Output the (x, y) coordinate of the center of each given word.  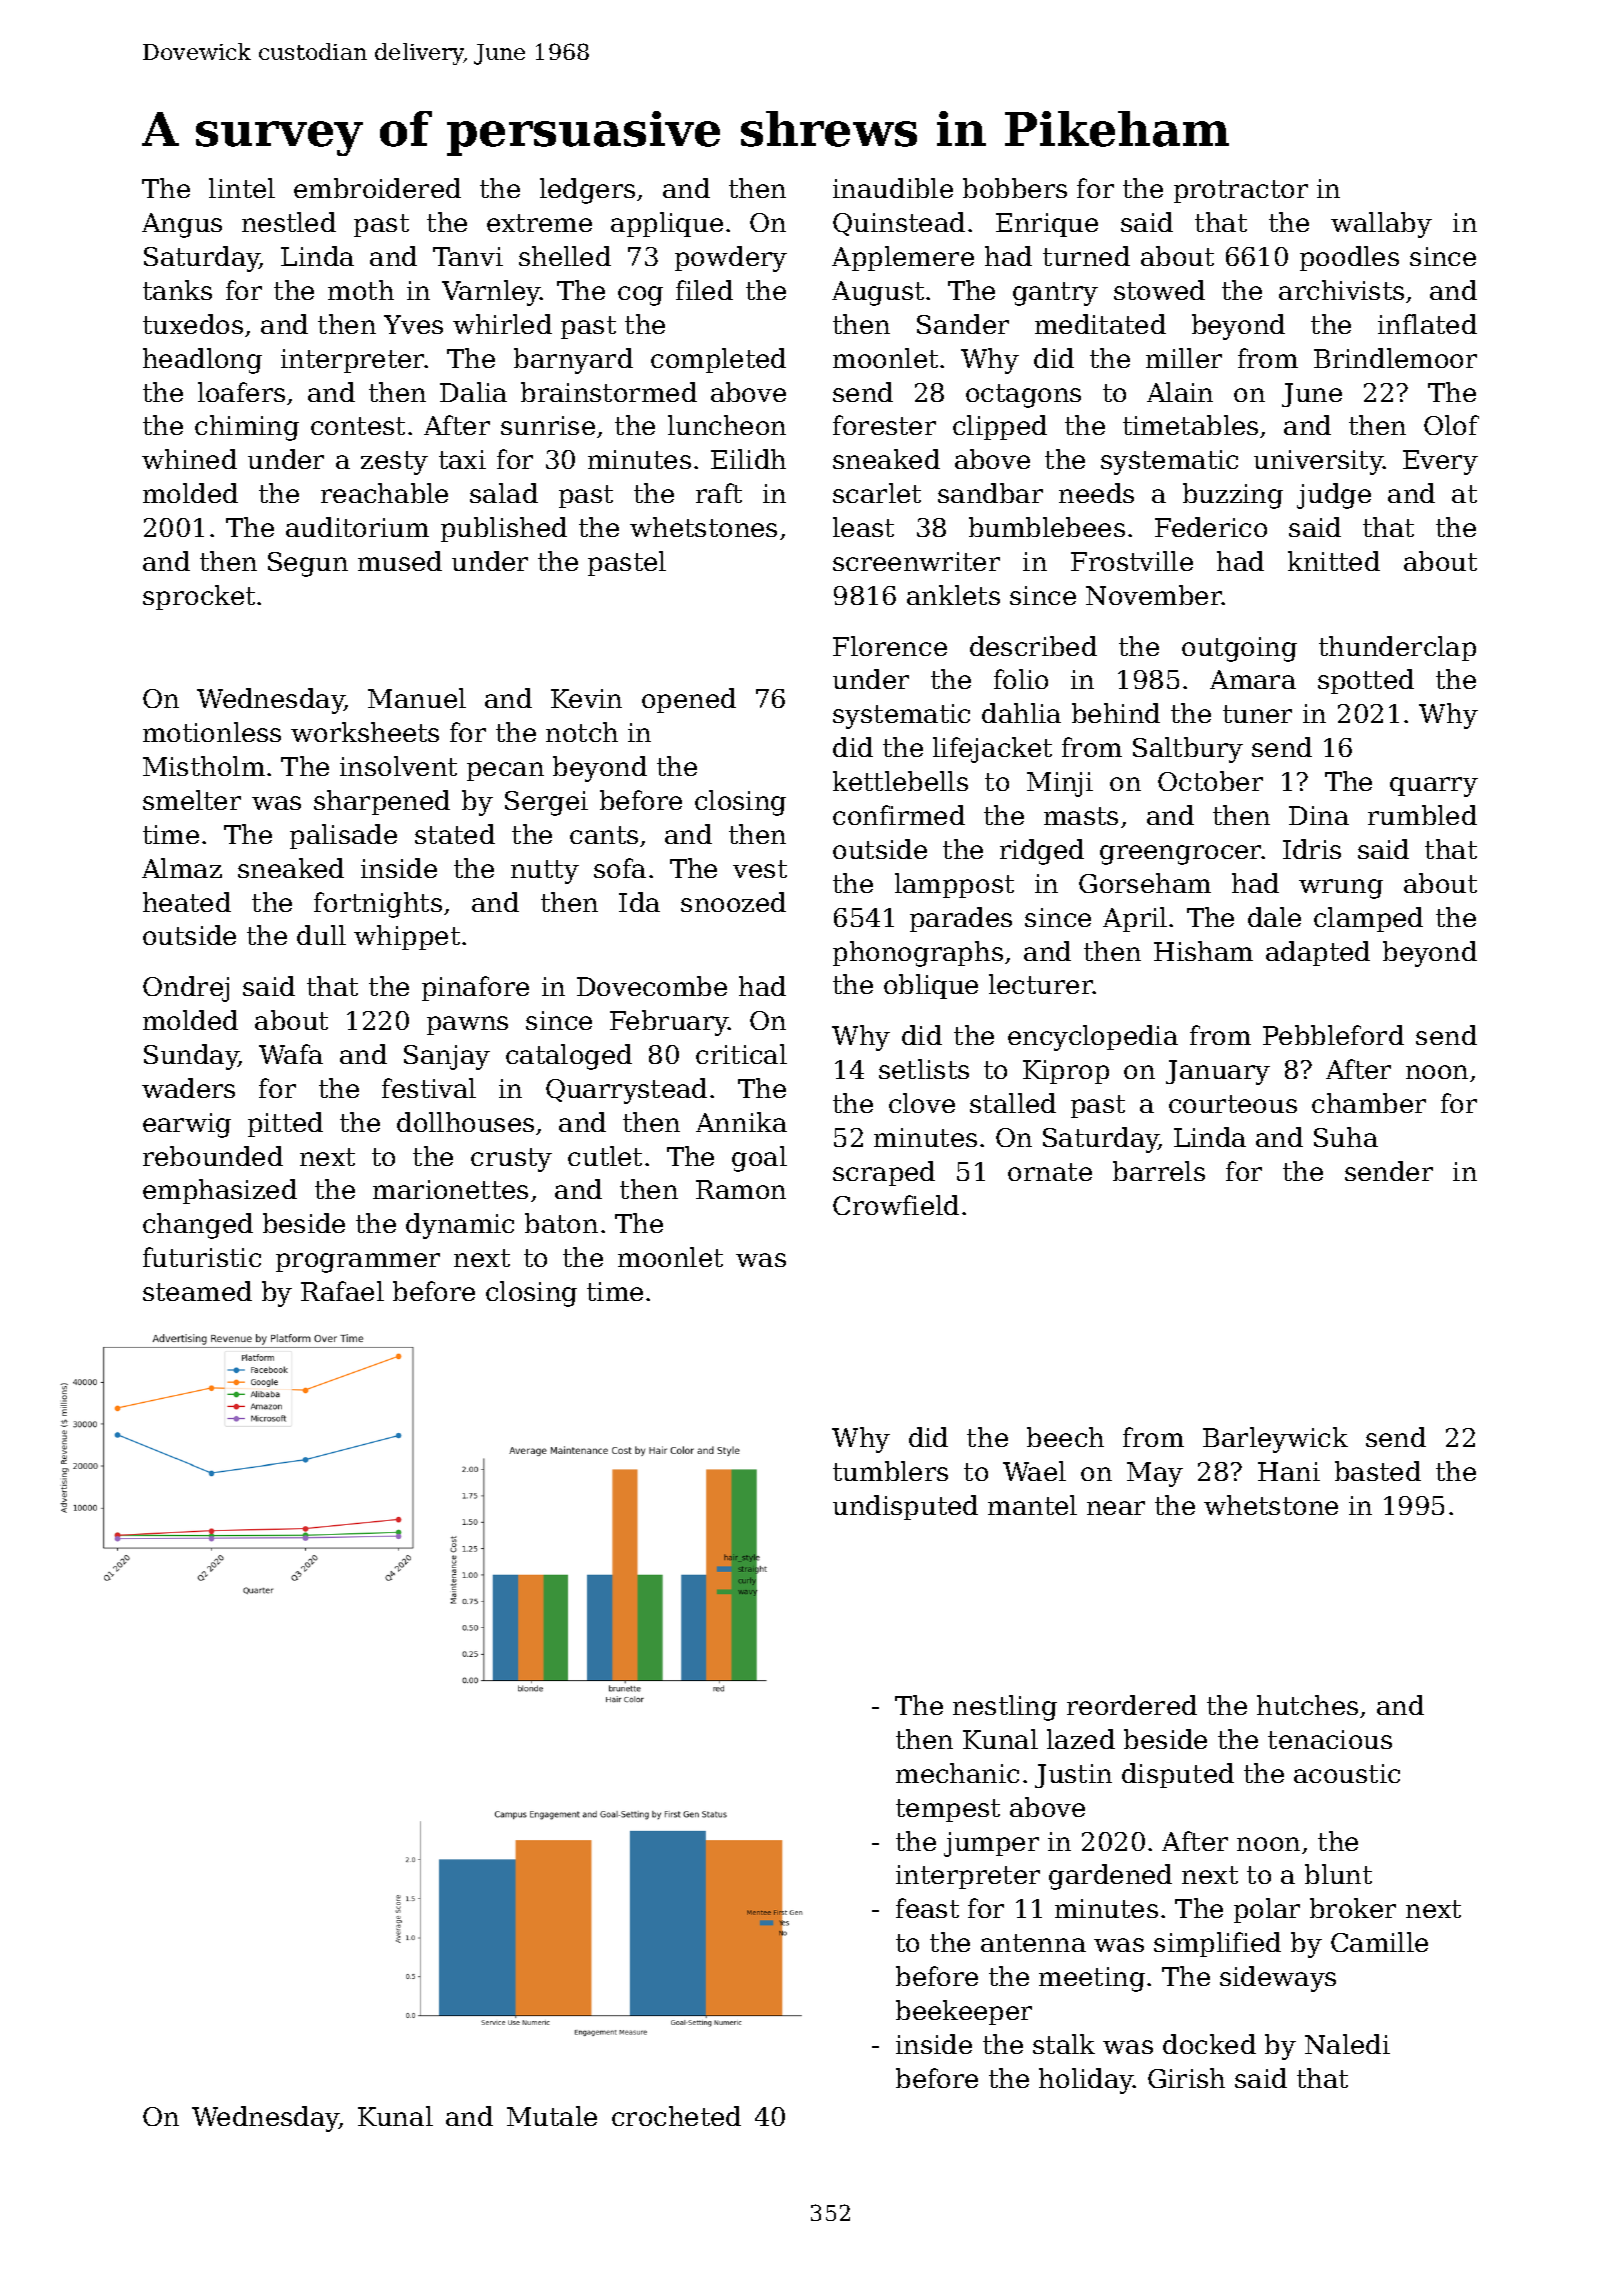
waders (188, 1088)
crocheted (676, 2116)
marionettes (450, 1189)
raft (719, 493)
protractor (1241, 191)
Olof (1451, 425)
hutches (1307, 1705)
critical (741, 1054)
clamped (1368, 919)
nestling (1005, 1708)
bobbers (1015, 188)
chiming (247, 428)
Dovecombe (652, 986)
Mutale (552, 2116)
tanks (177, 290)
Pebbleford (1333, 1035)
